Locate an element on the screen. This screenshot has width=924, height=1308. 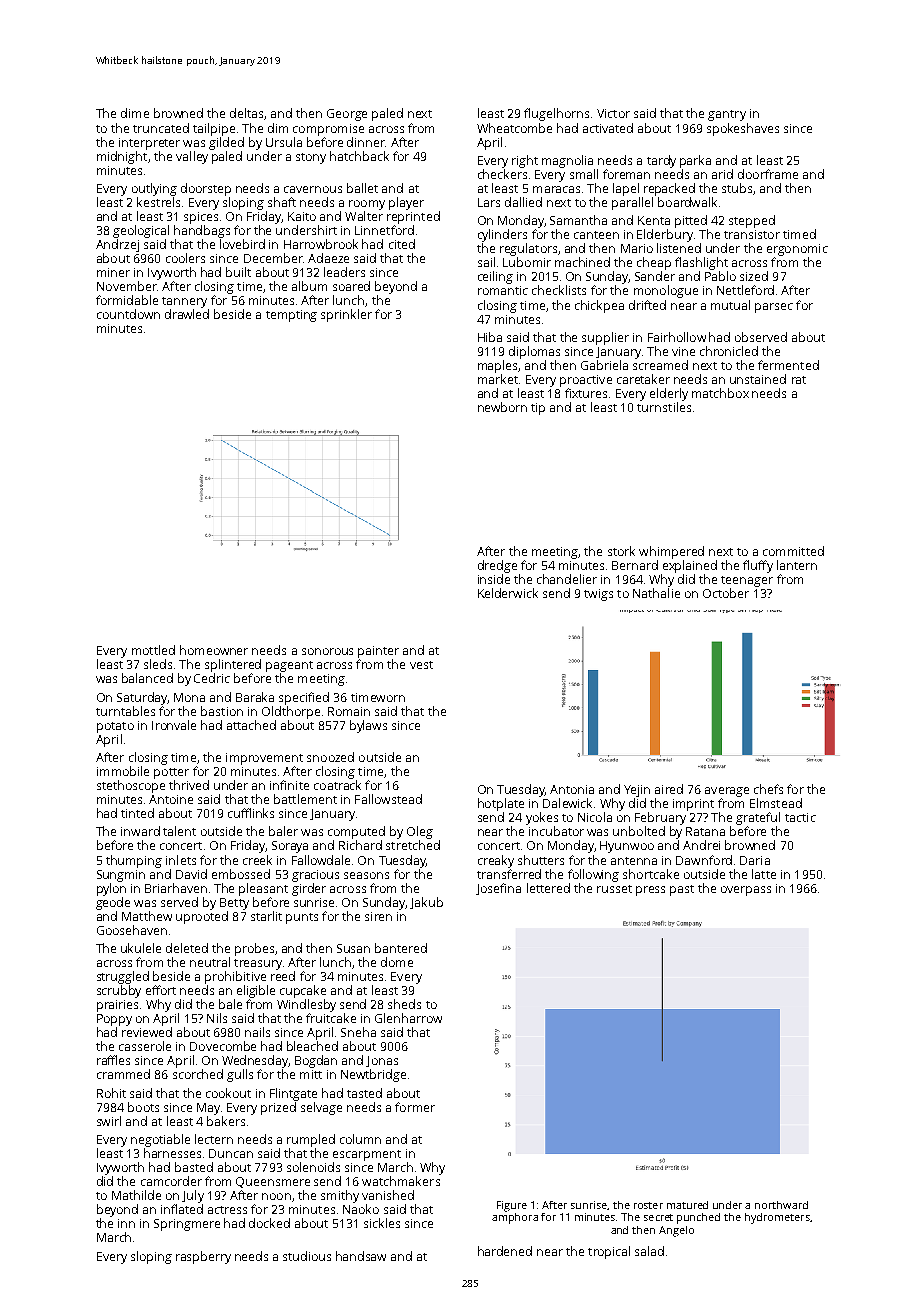
spokeshaves is located at coordinates (743, 129).
